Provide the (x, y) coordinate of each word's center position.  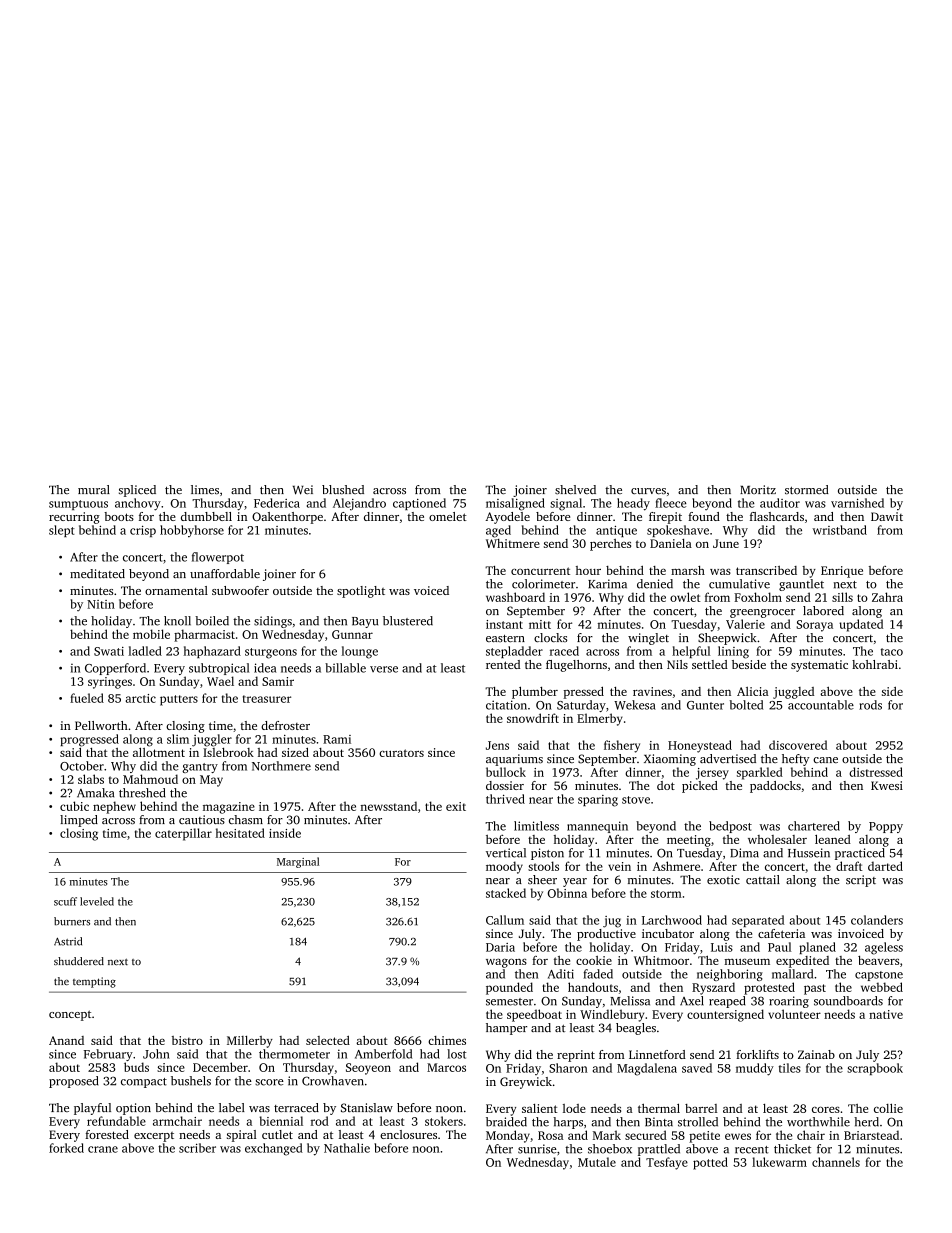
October (82, 766)
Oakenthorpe (287, 518)
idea (265, 668)
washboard (515, 597)
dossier (505, 785)
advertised (728, 758)
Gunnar (352, 634)
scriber (197, 1148)
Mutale (597, 1162)
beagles (636, 1029)
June (726, 543)
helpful (691, 652)
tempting (94, 982)
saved (697, 1068)
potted (710, 1163)
